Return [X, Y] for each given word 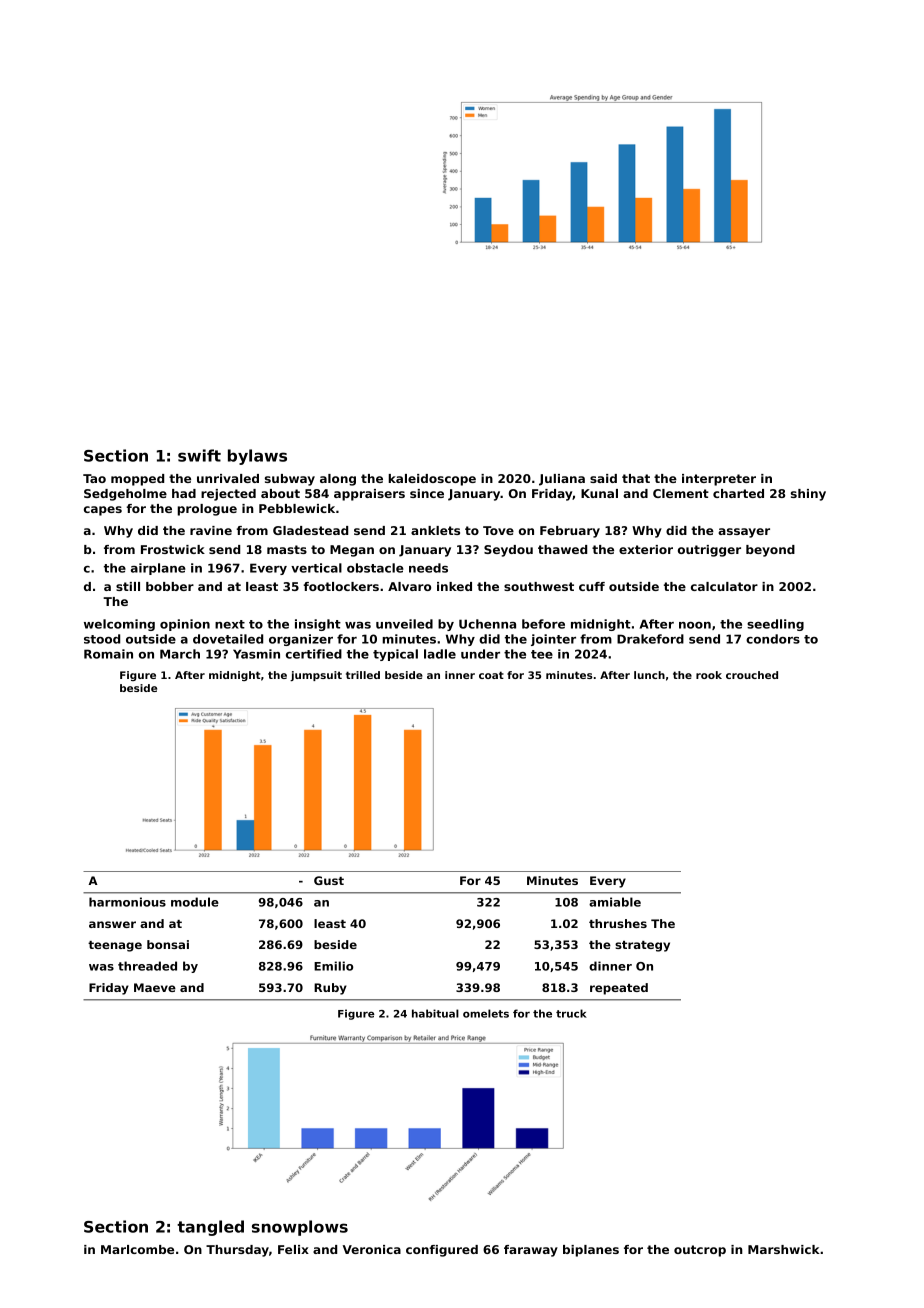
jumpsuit [316, 676]
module [195, 902]
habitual [435, 1013]
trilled [363, 675]
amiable [615, 902]
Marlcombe [137, 1249]
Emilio [333, 966]
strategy [642, 946]
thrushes [618, 923]
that [636, 478]
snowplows [300, 1228]
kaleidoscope [432, 480]
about [280, 493]
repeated [619, 989]
